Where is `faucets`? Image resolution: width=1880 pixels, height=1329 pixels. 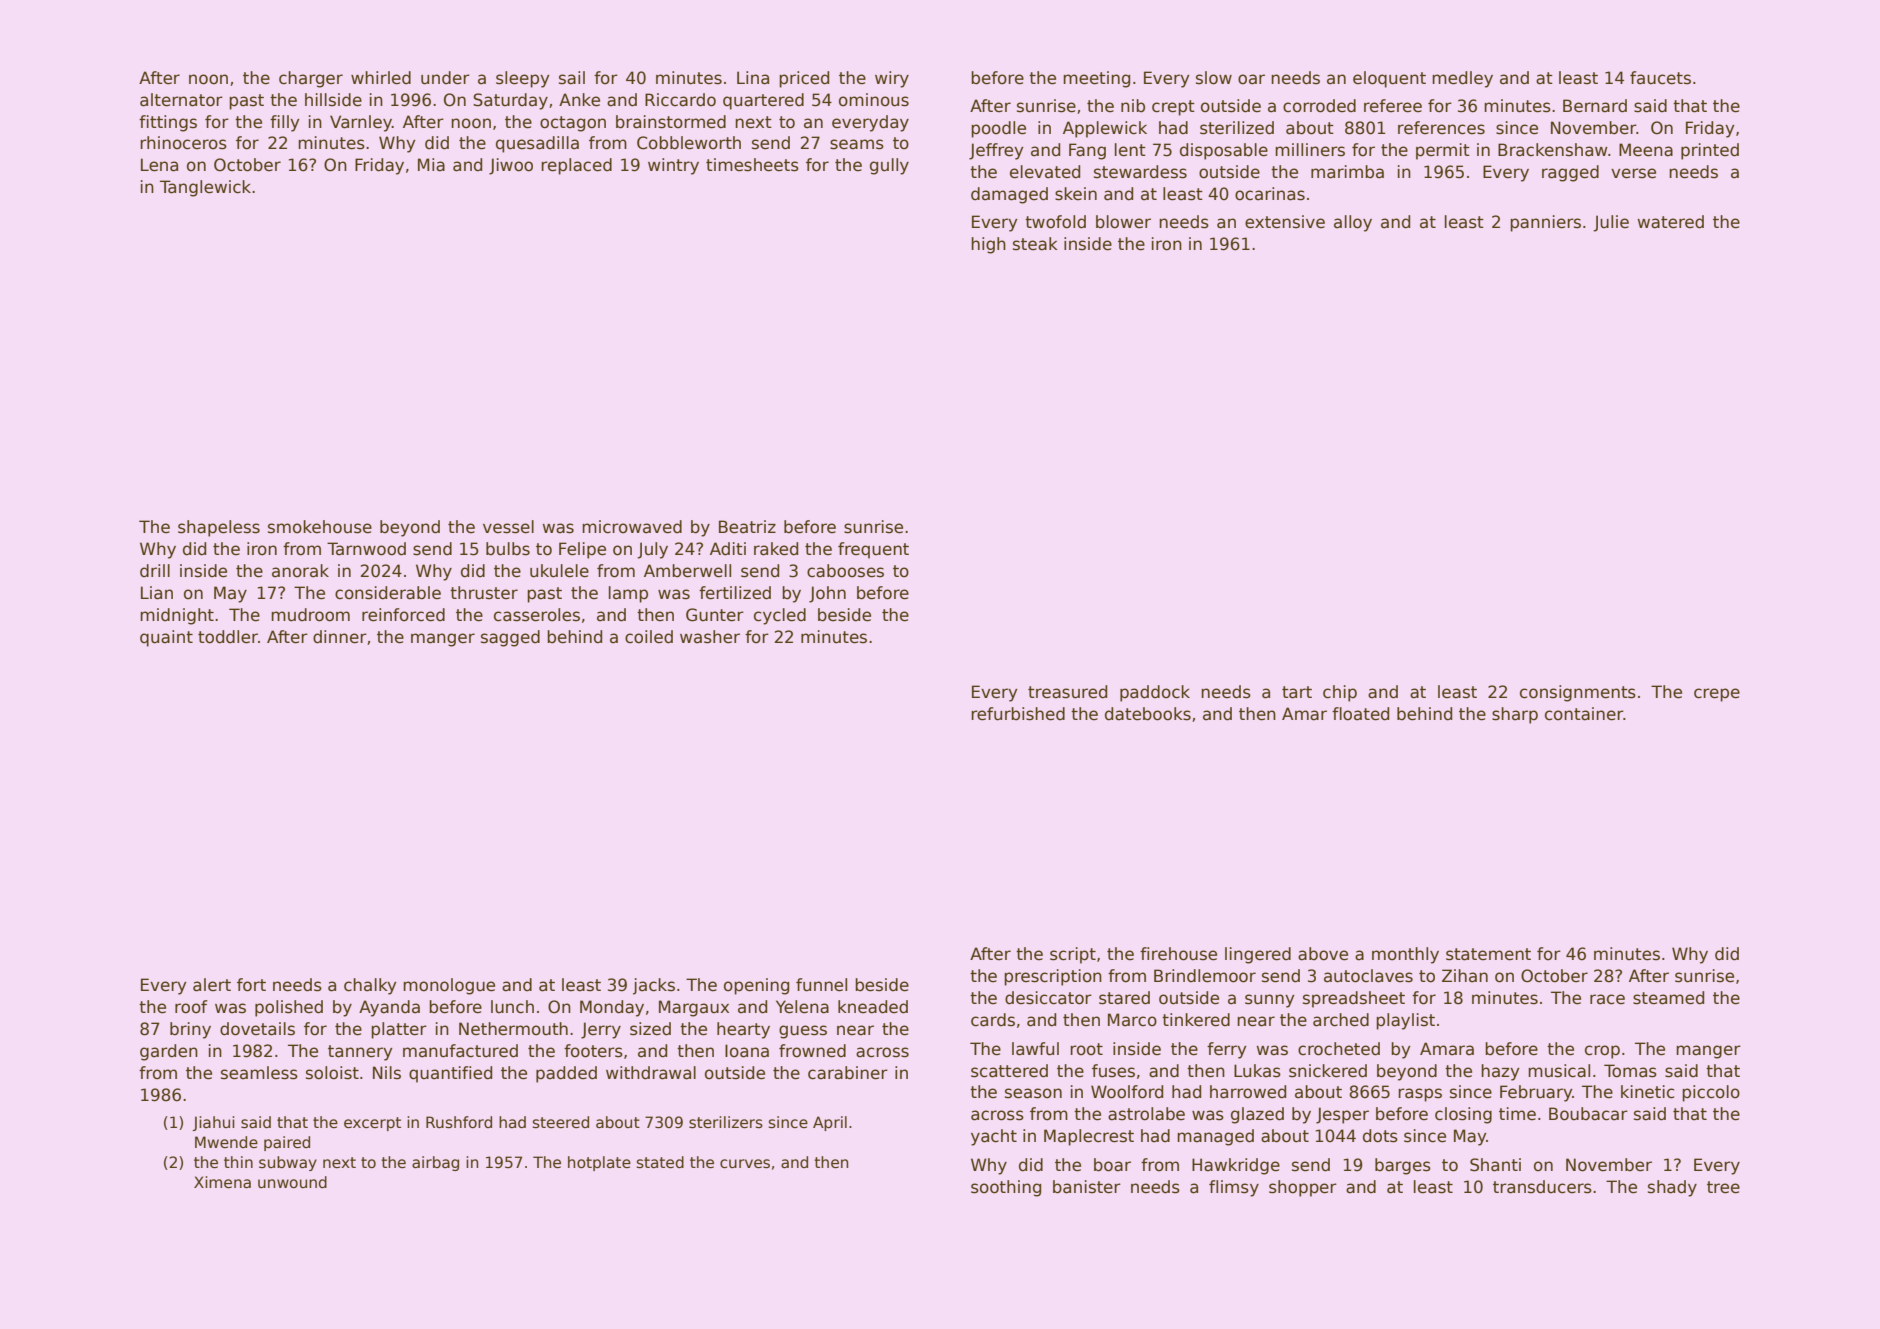
faucets is located at coordinates (1660, 78).
